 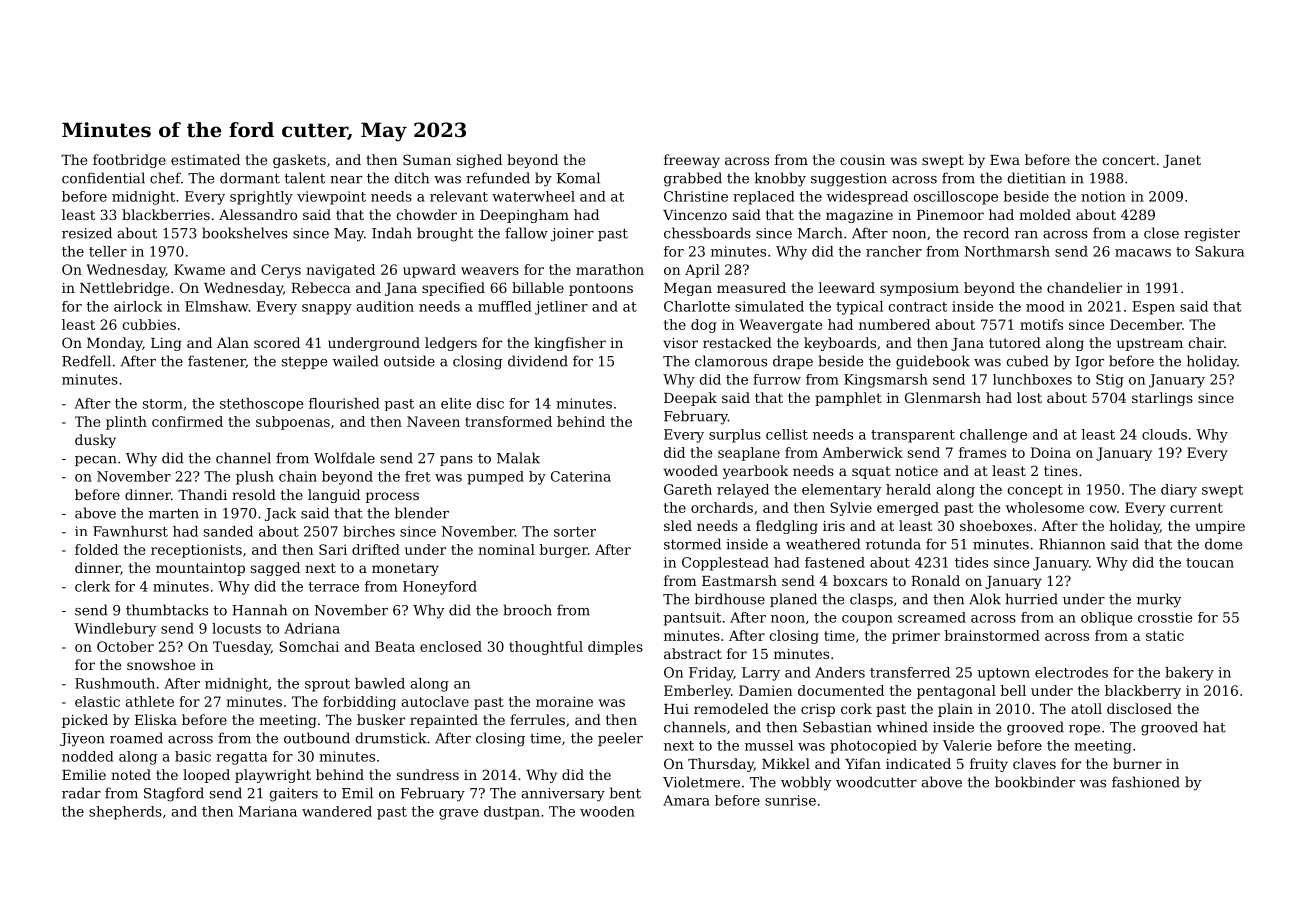 What do you see at coordinates (1129, 160) in the screenshot?
I see `concert` at bounding box center [1129, 160].
